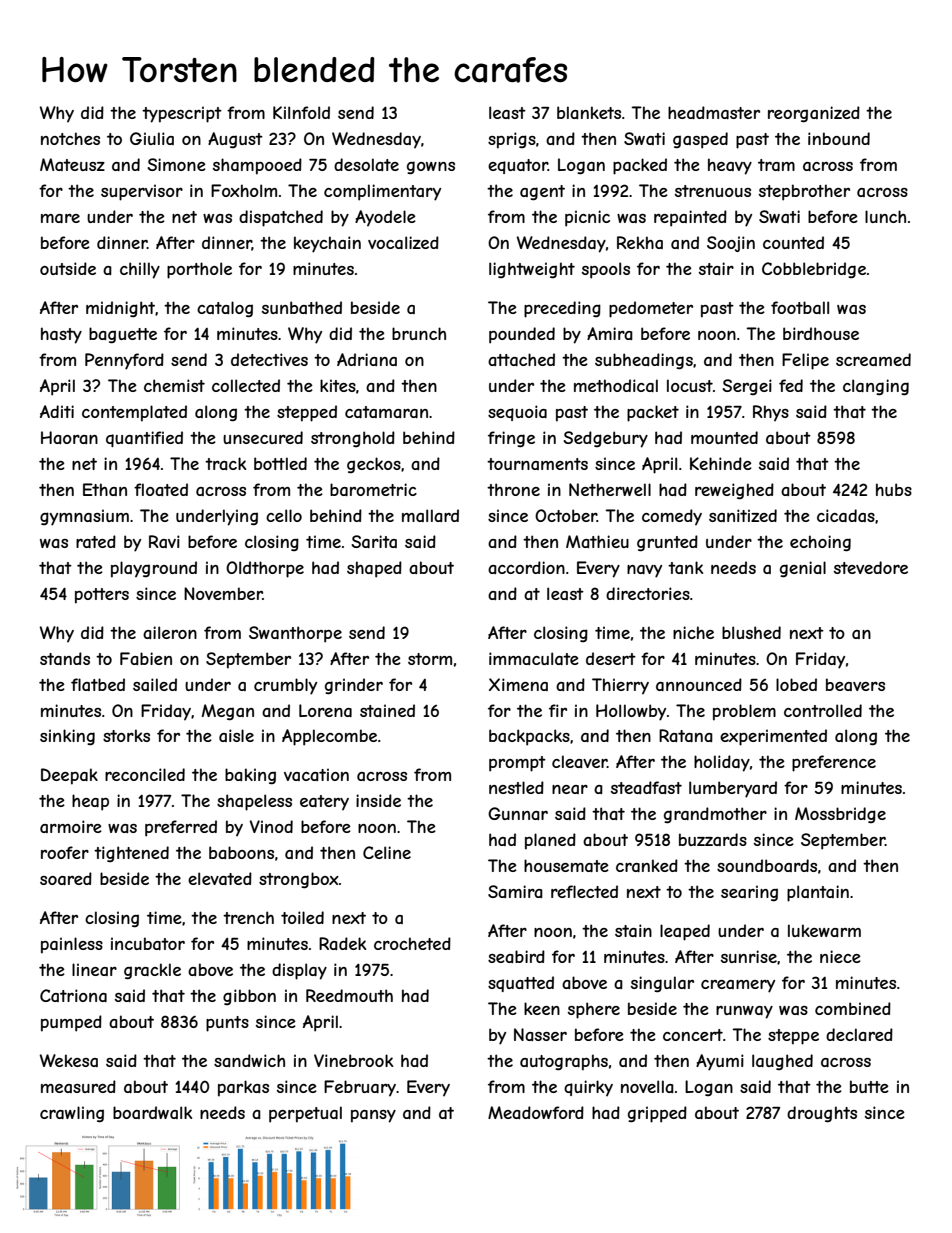 The image size is (952, 1233). Describe the element at coordinates (78, 1086) in the image. I see `measured` at that location.
